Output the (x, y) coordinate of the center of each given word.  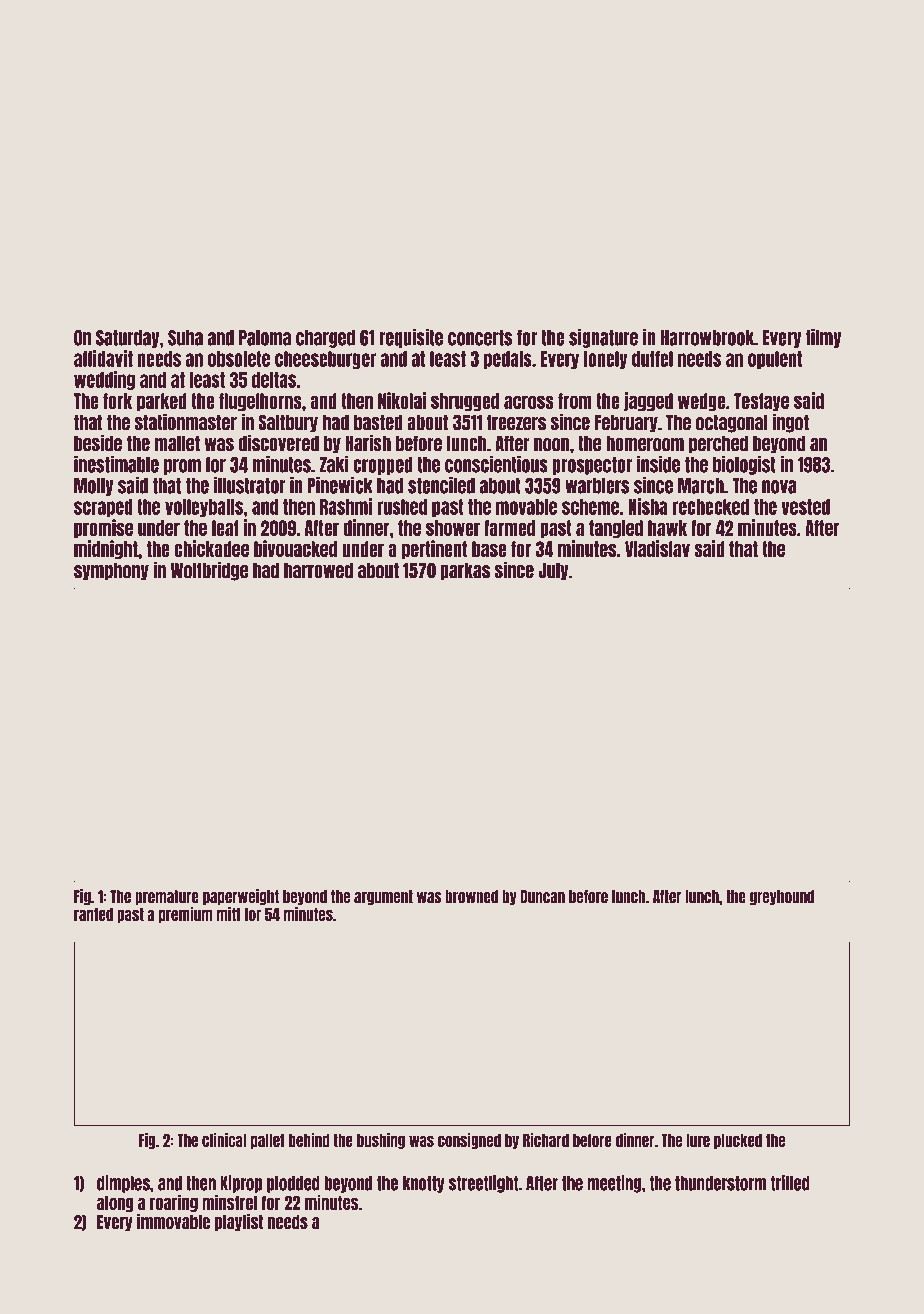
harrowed (318, 570)
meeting (614, 1184)
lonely (605, 360)
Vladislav (657, 548)
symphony (111, 571)
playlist (239, 1223)
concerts (480, 338)
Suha (185, 338)
